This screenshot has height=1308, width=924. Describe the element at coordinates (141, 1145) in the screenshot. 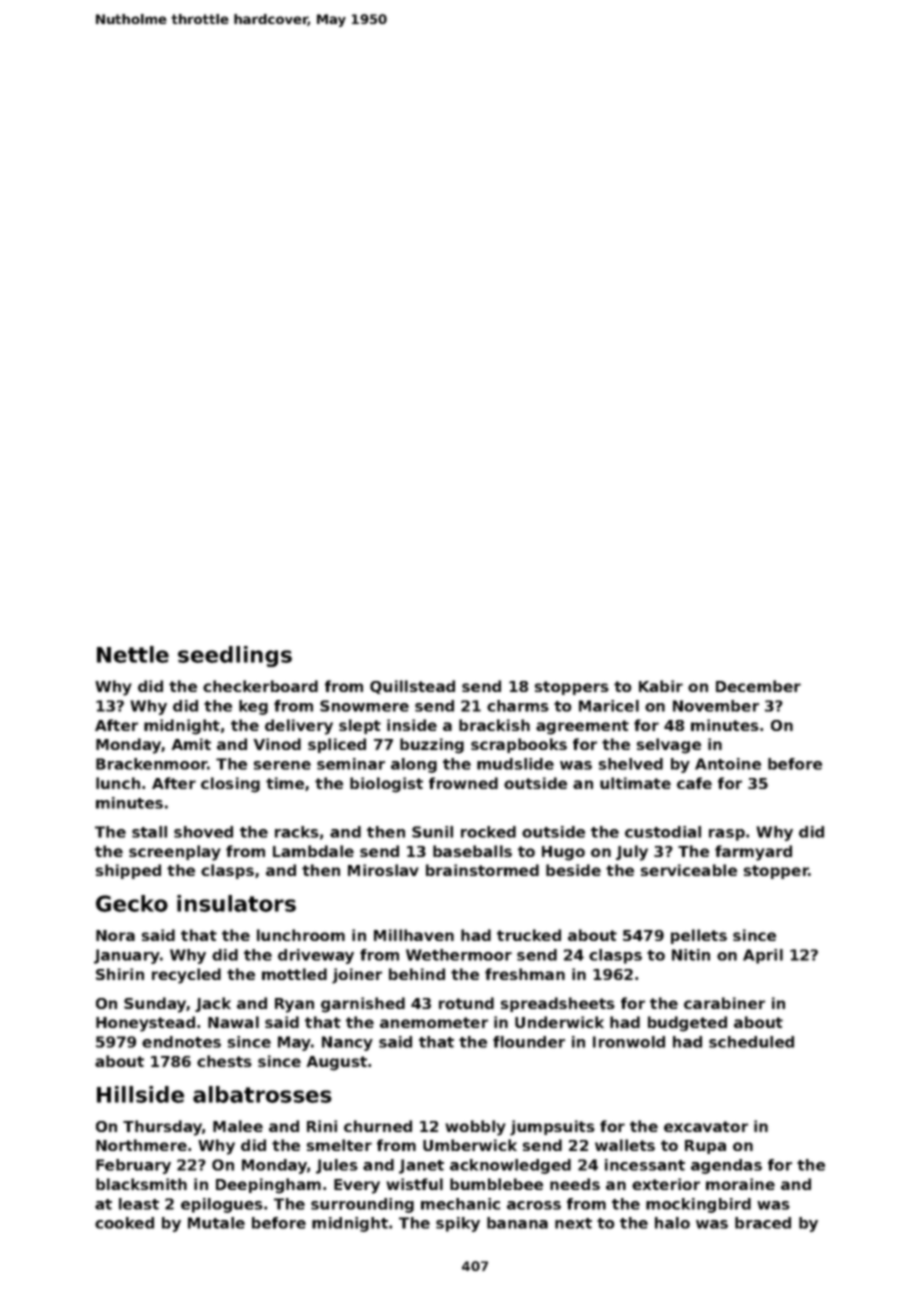

I see `Northmere` at that location.
